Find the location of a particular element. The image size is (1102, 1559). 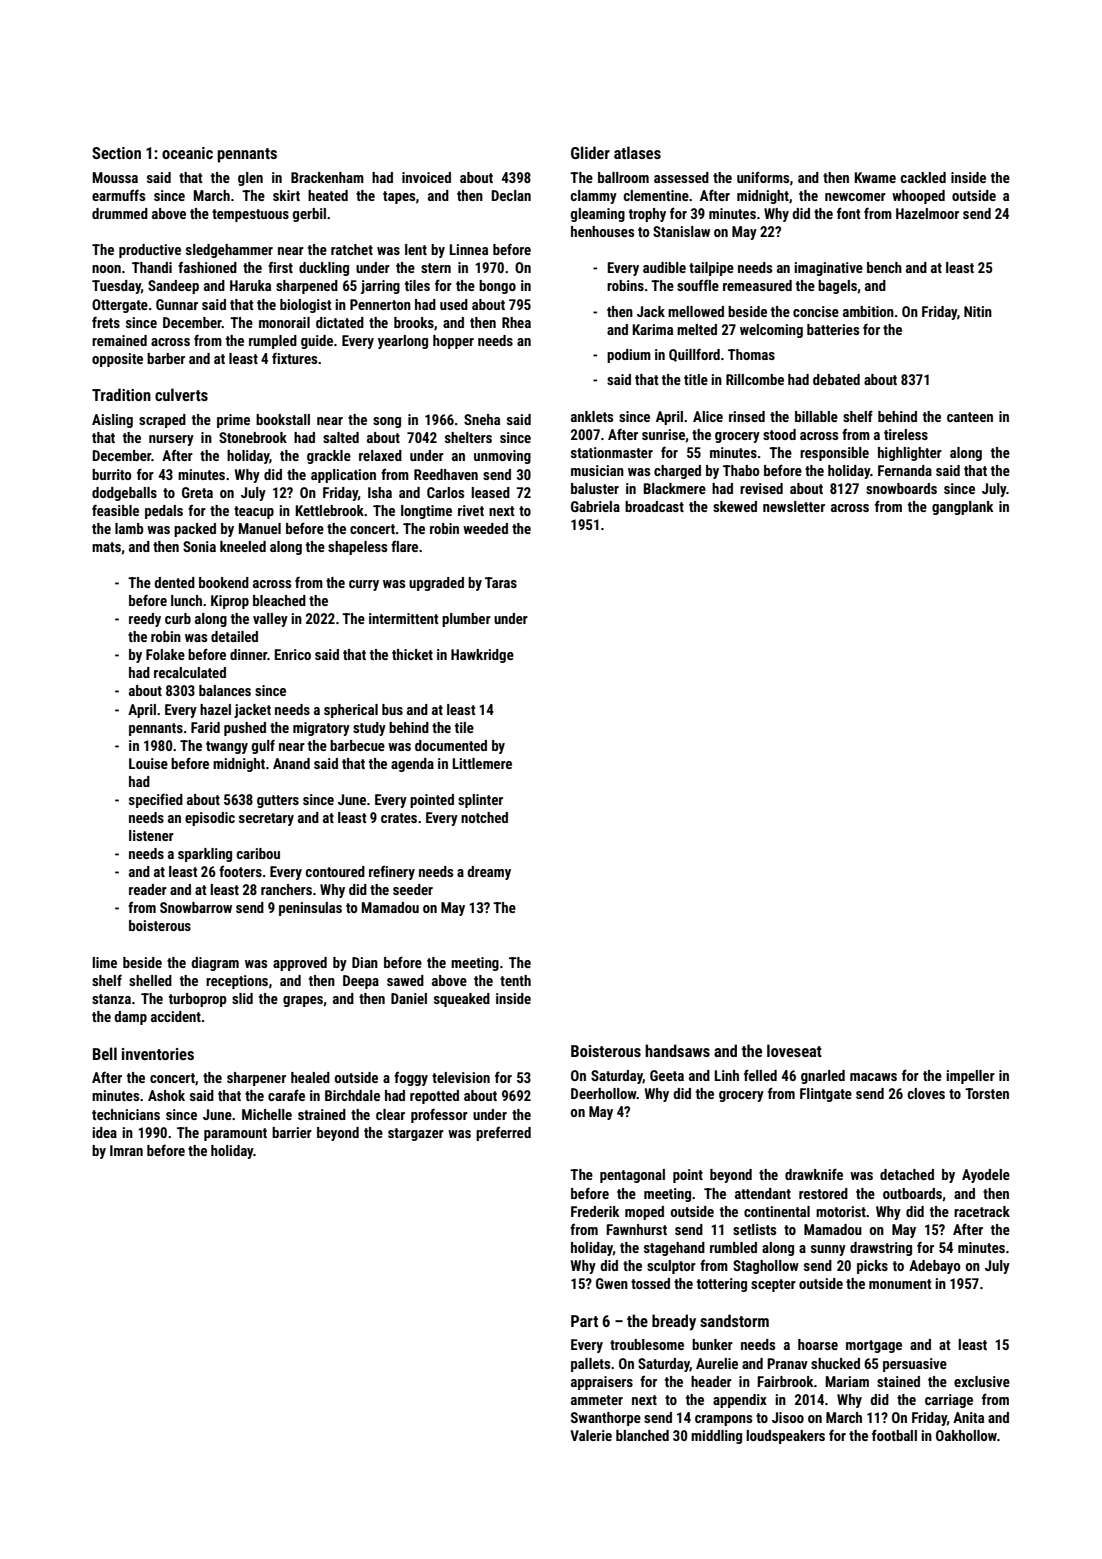

notched is located at coordinates (484, 817).
